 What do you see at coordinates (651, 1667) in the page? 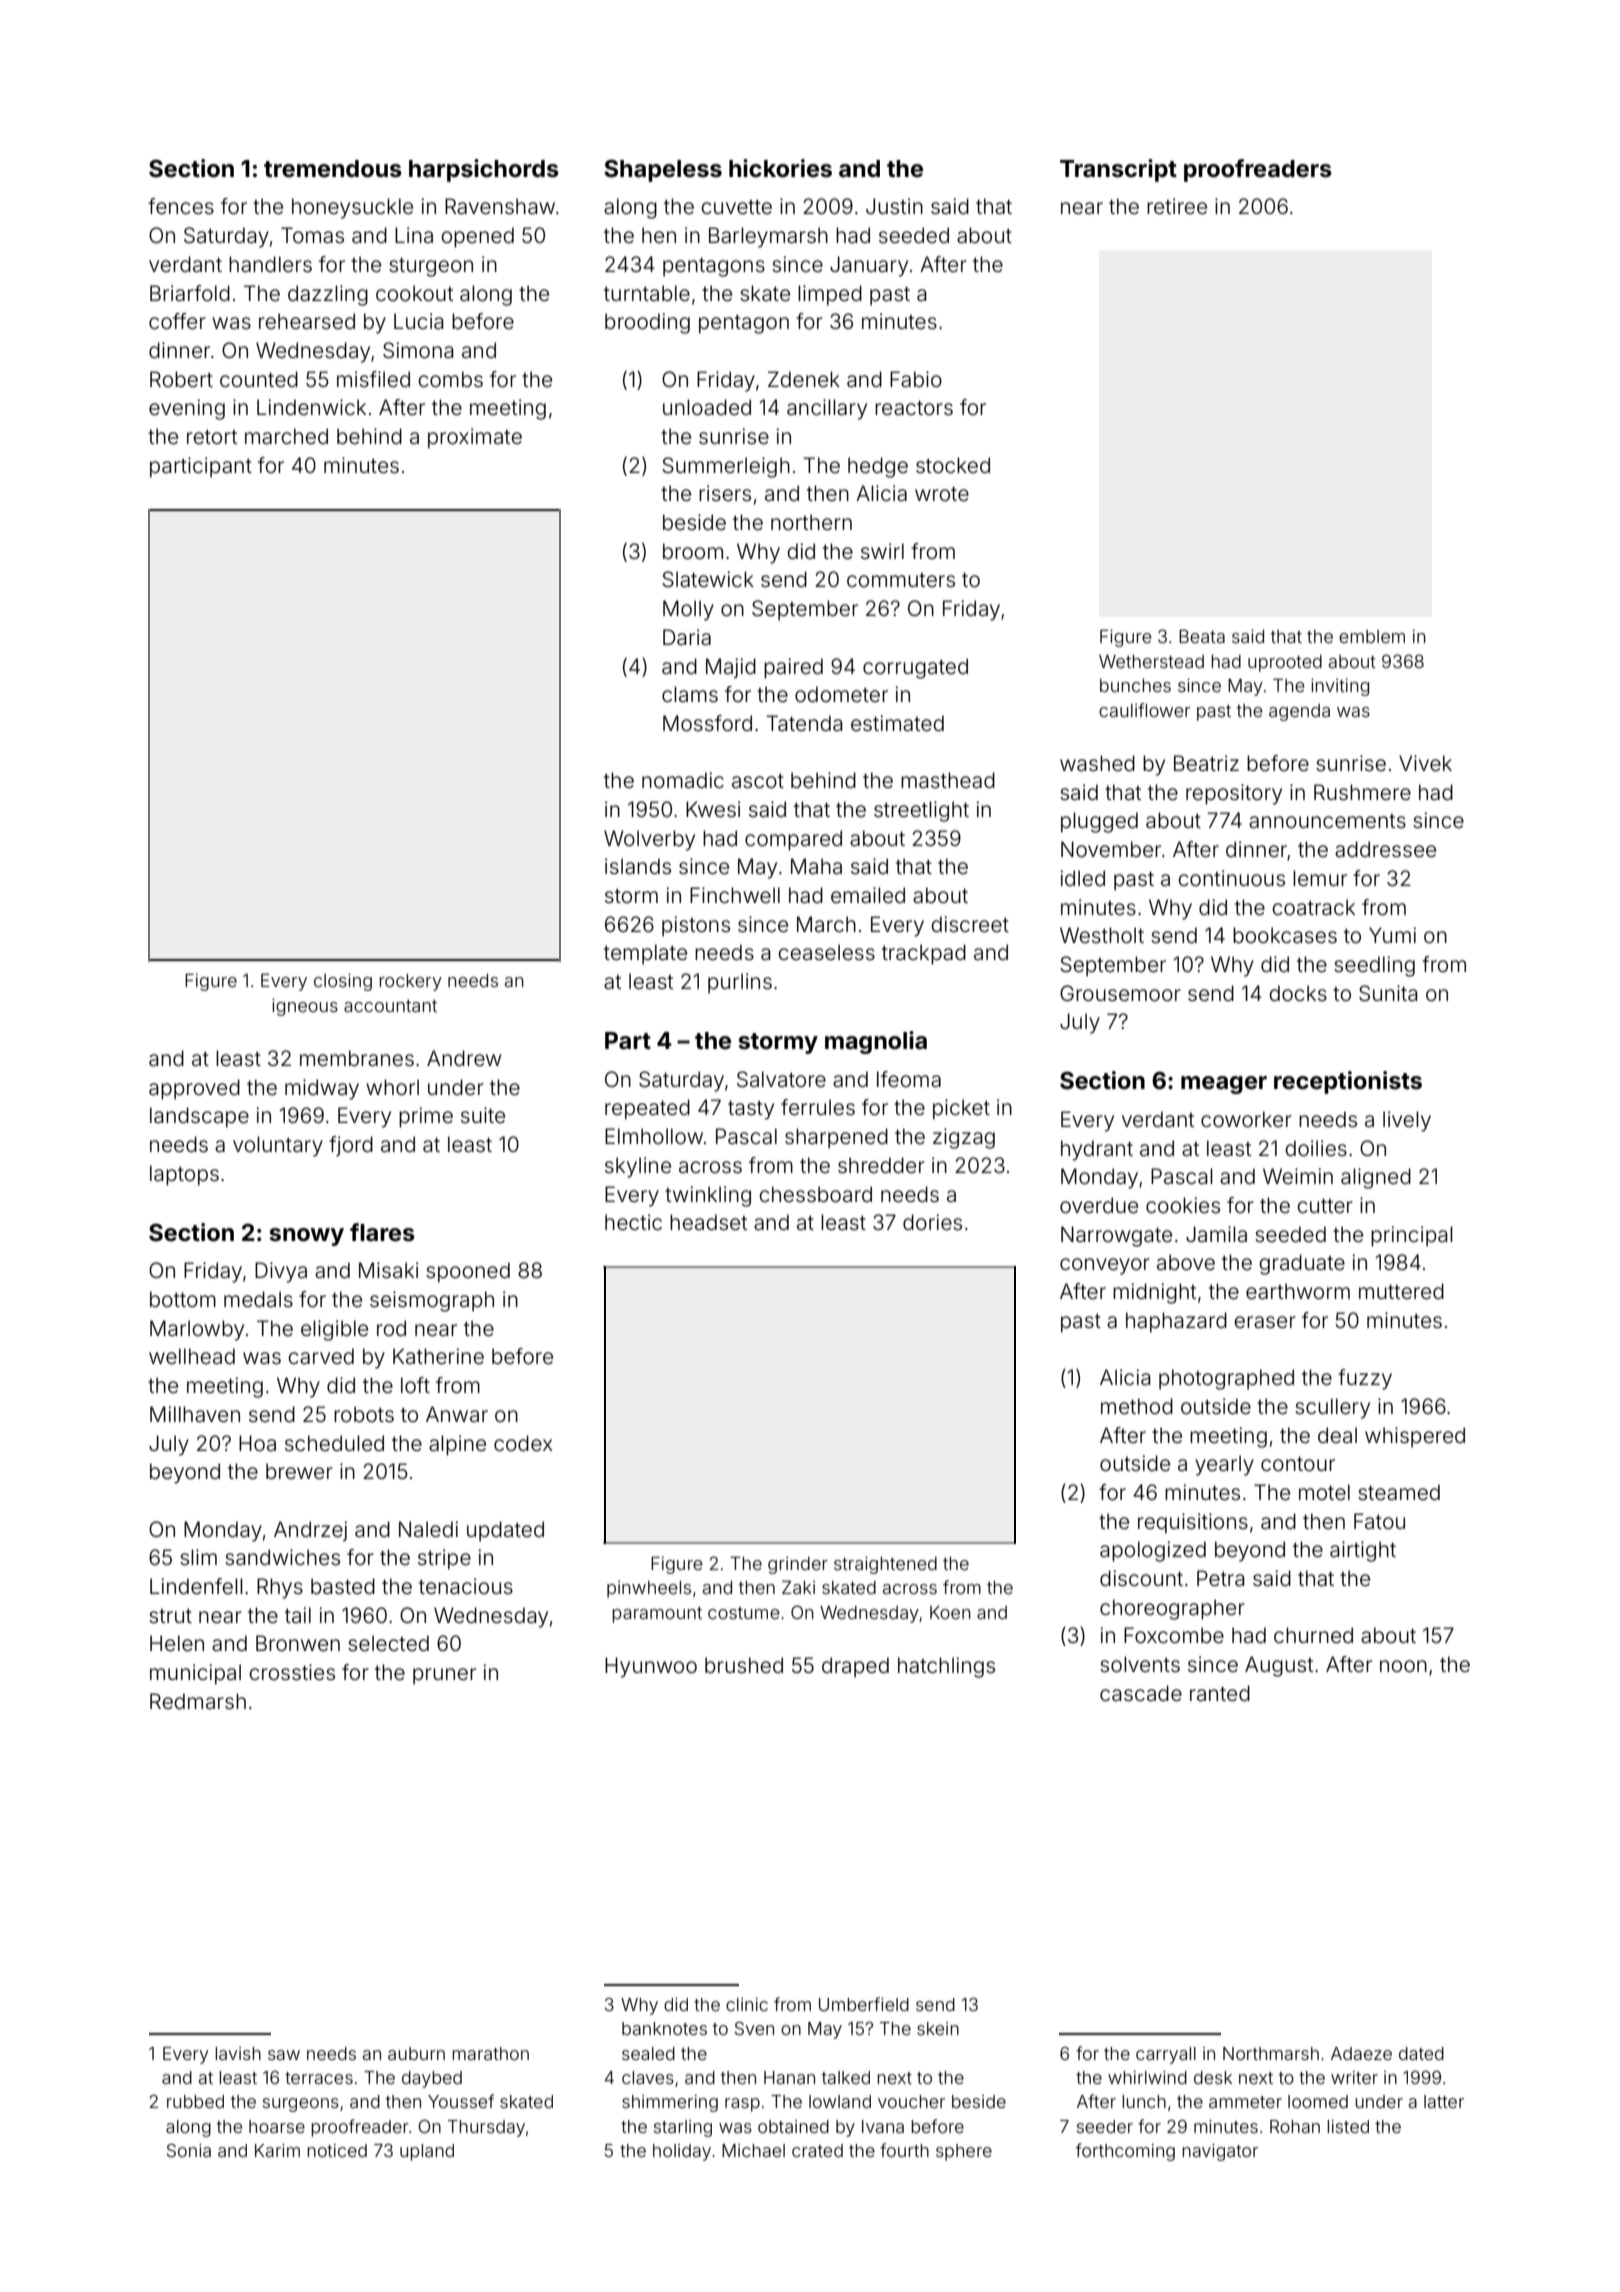
I see `Hyunwoo` at bounding box center [651, 1667].
